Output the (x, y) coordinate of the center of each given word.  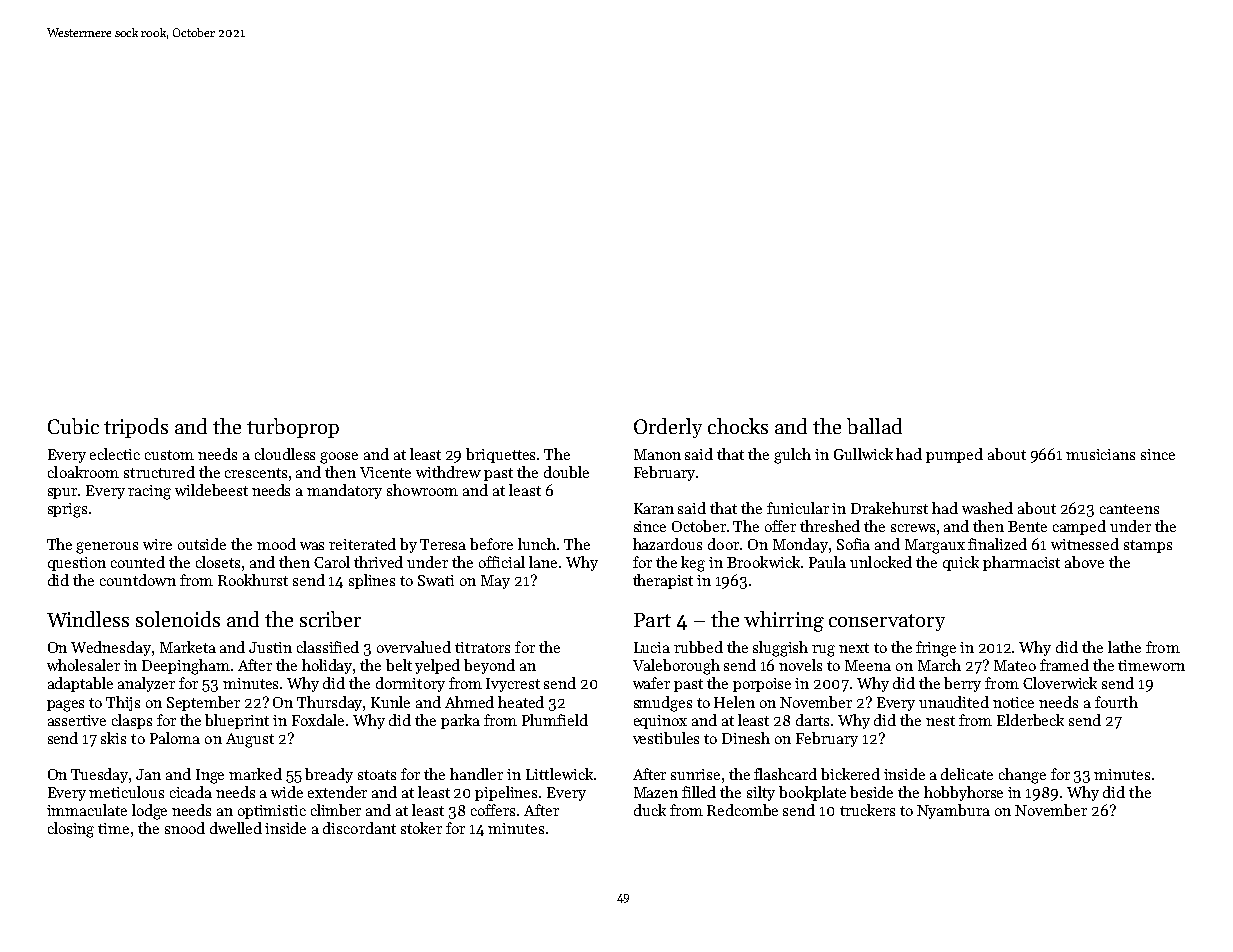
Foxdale (318, 720)
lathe (1124, 647)
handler (476, 774)
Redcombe (742, 810)
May (495, 582)
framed (1064, 665)
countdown (138, 580)
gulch (792, 456)
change (1022, 776)
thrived (378, 562)
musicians (1100, 454)
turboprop (293, 428)
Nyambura (953, 811)
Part (652, 620)
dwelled (236, 828)
